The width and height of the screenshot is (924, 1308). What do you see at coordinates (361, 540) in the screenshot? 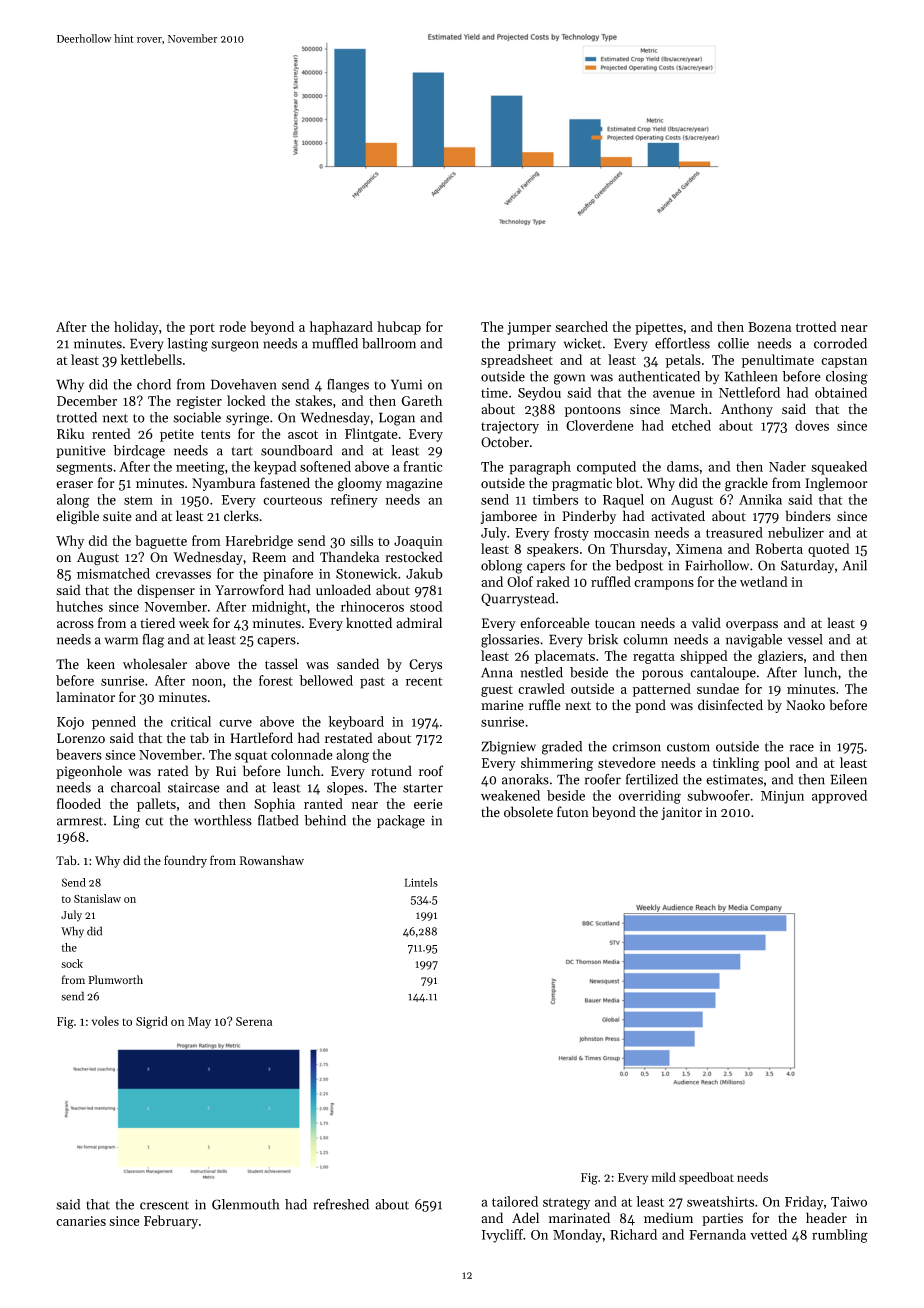
I see `sills` at bounding box center [361, 540].
